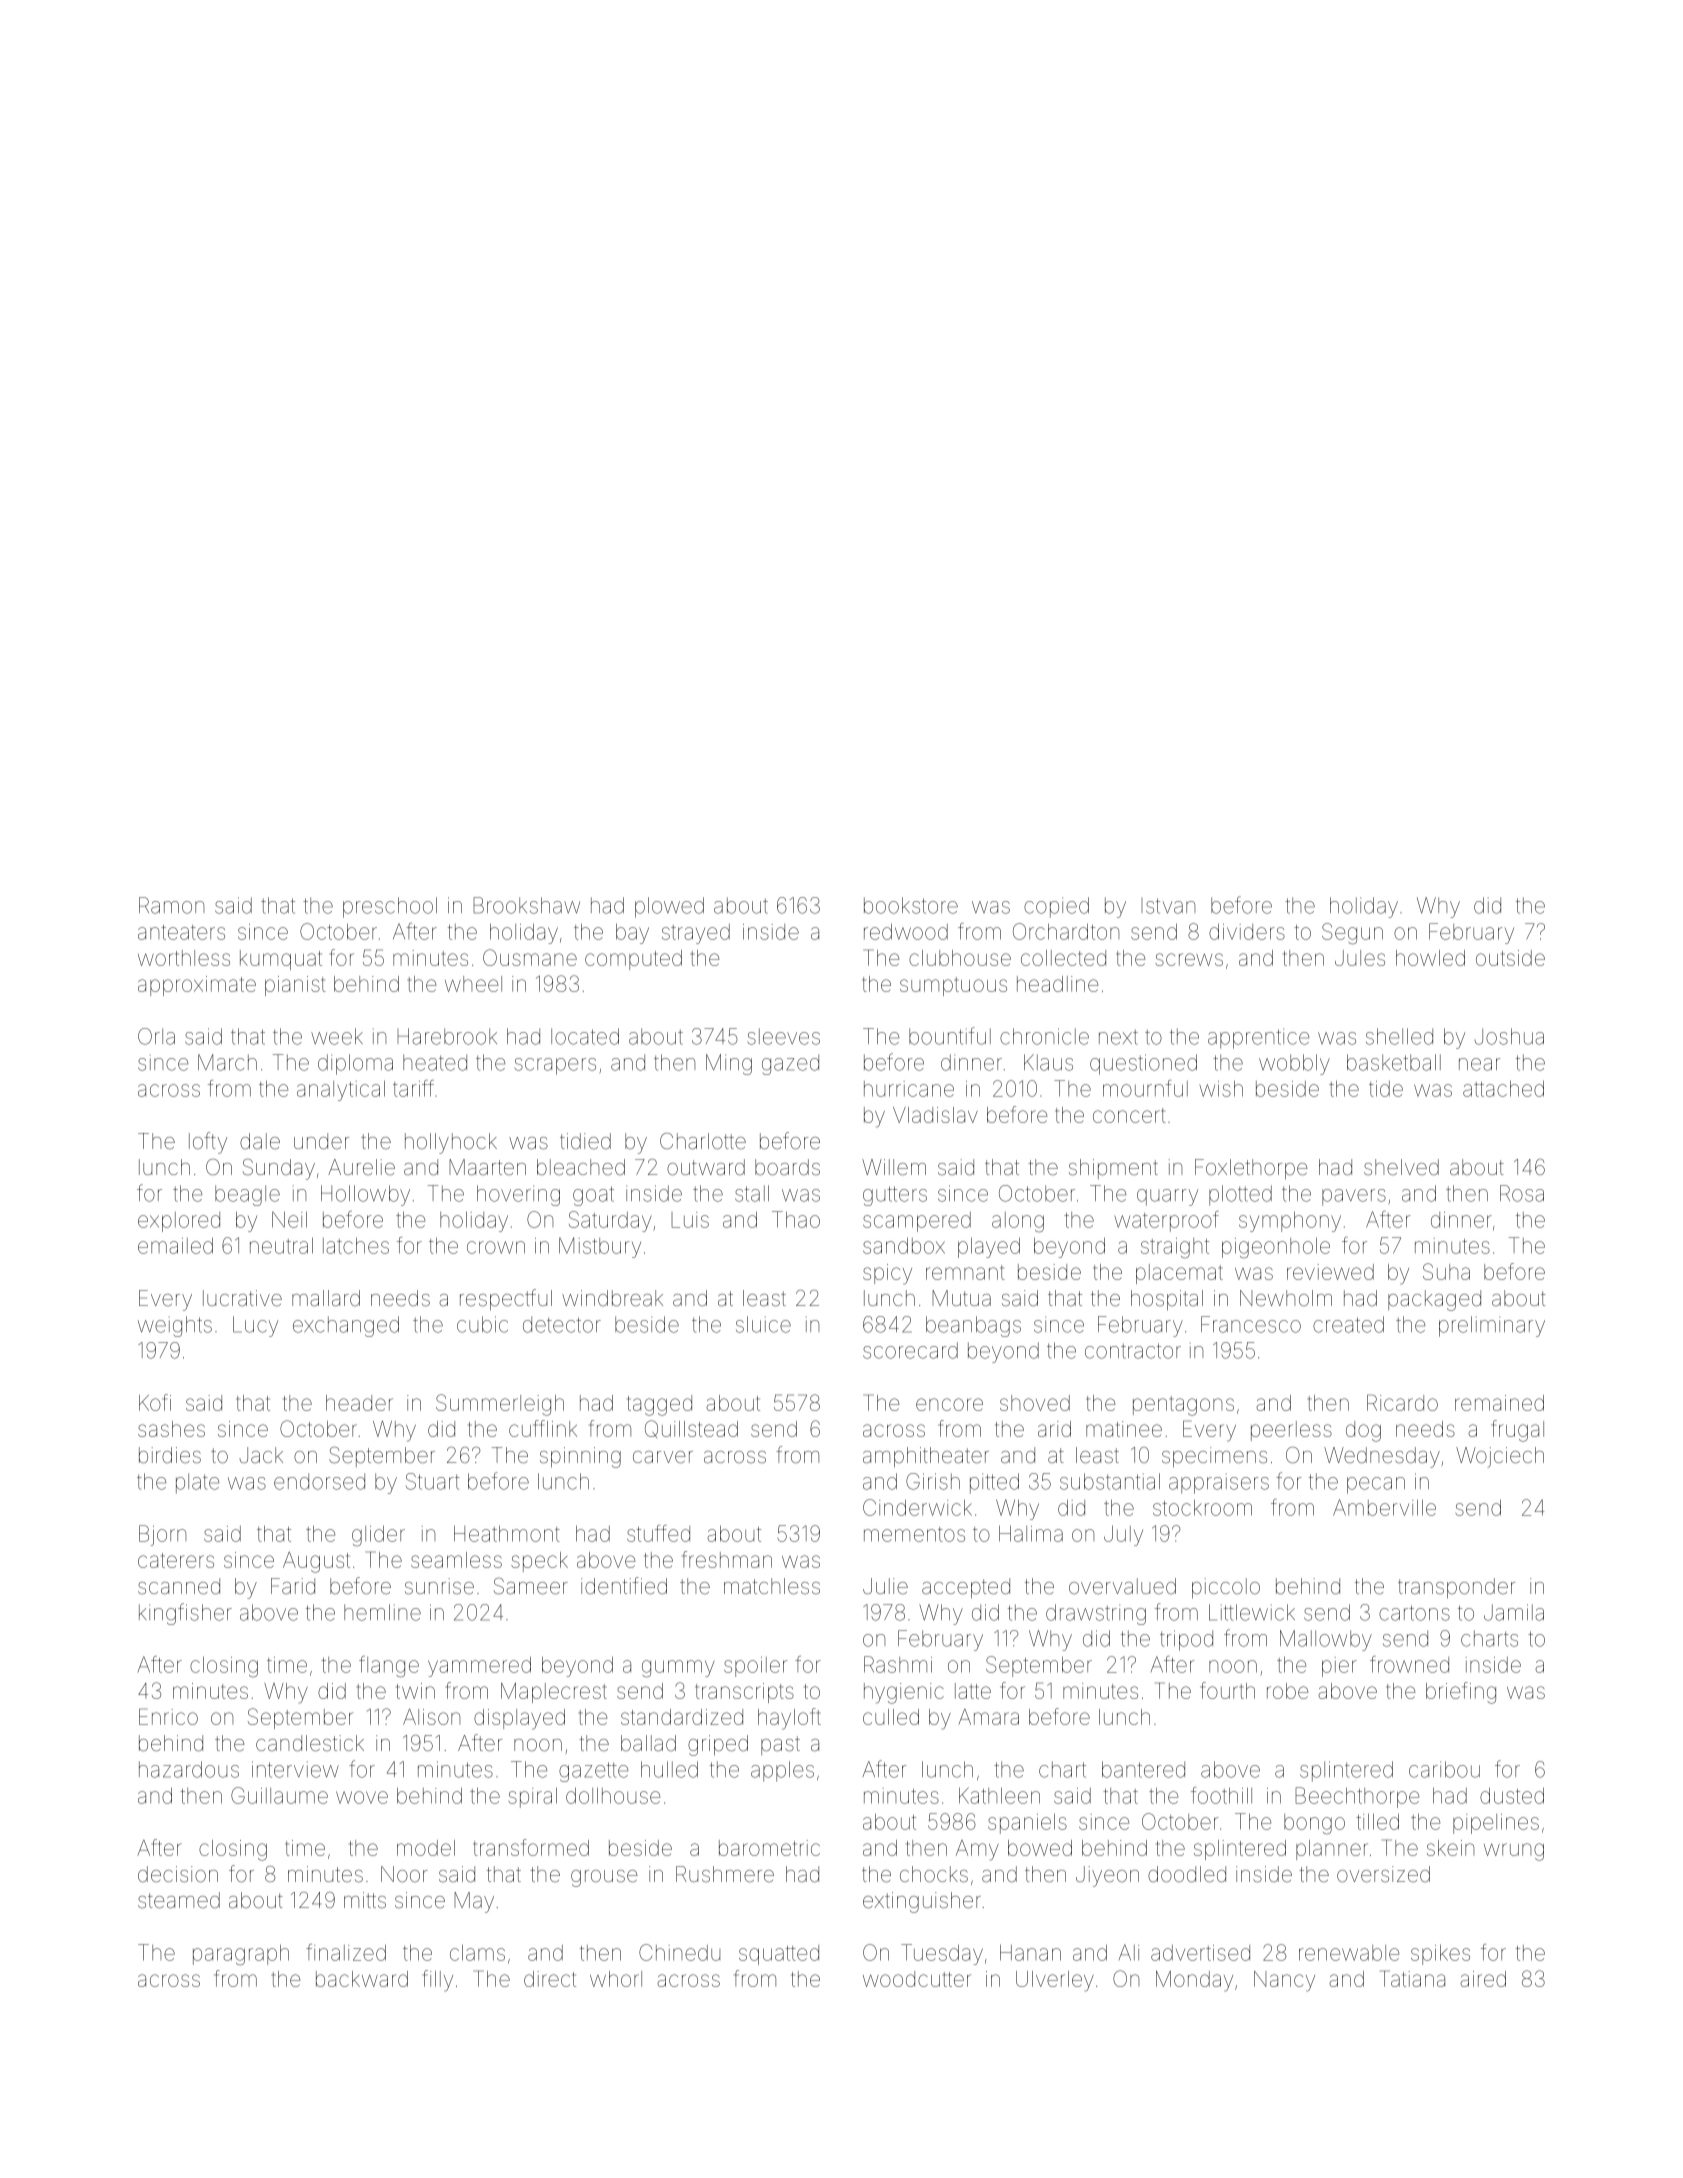  I want to click on outside, so click(1510, 958).
